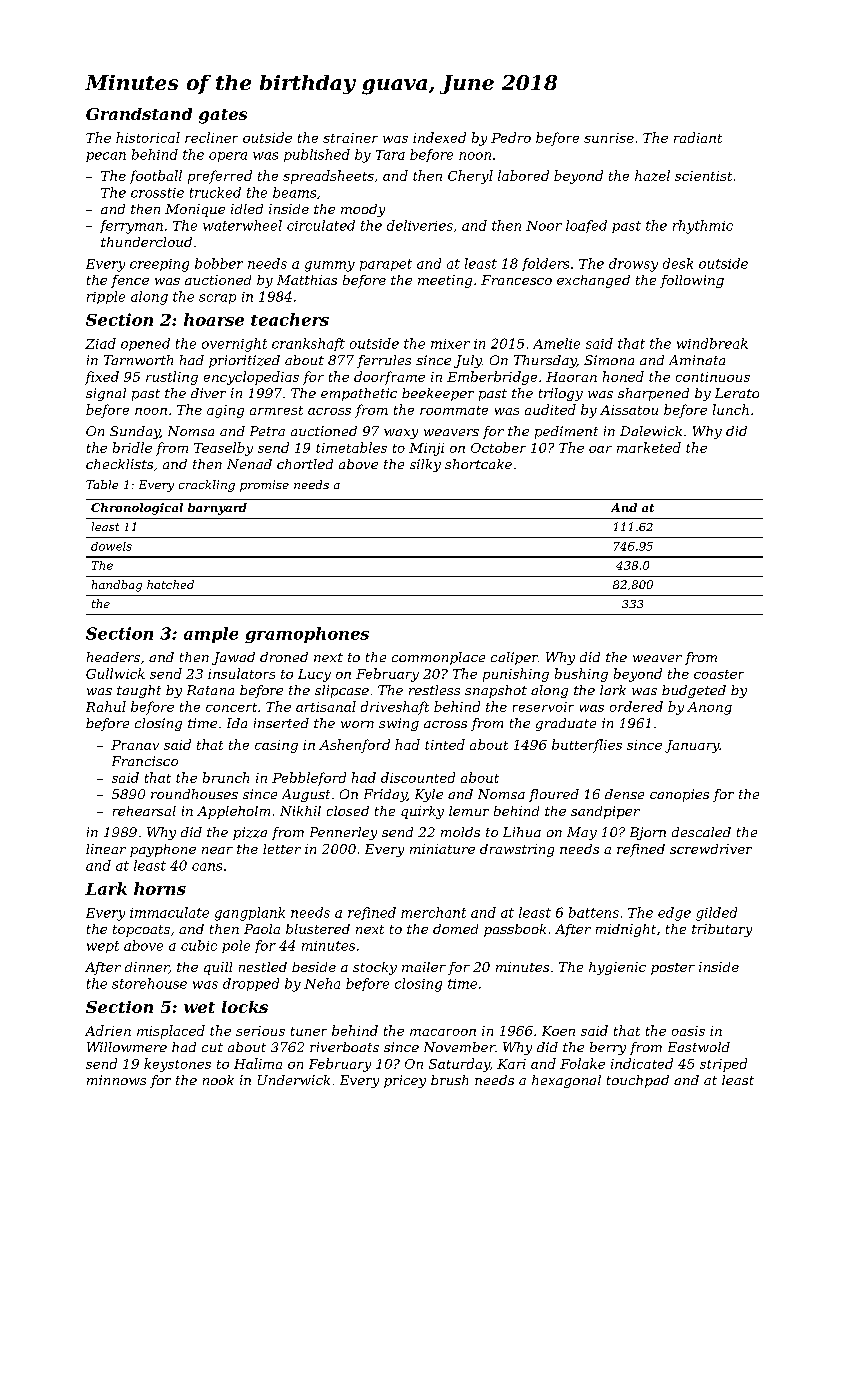 The image size is (849, 1400). Describe the element at coordinates (543, 707) in the document. I see `reservoir` at that location.
